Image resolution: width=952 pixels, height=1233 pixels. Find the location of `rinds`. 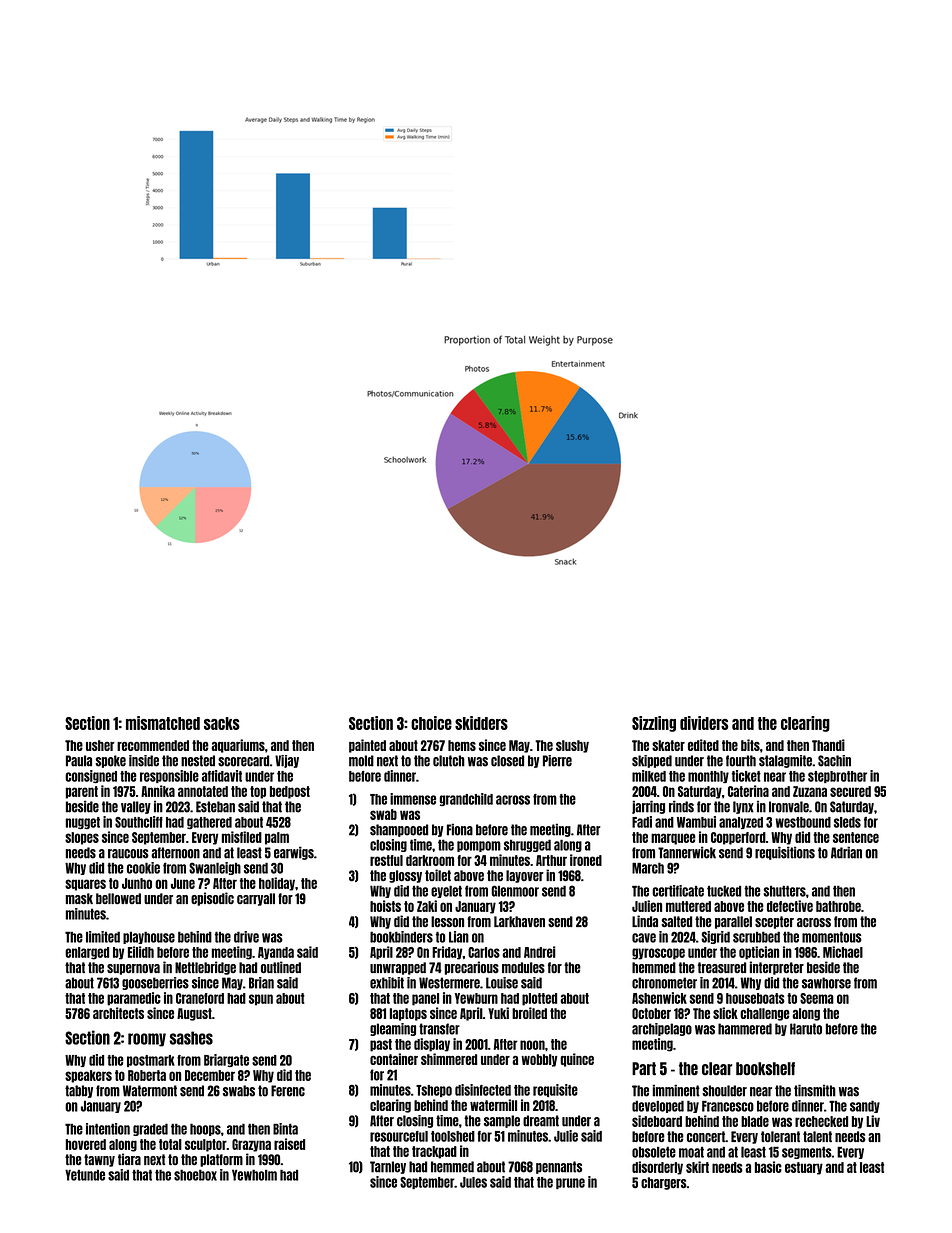

rinds is located at coordinates (681, 806).
